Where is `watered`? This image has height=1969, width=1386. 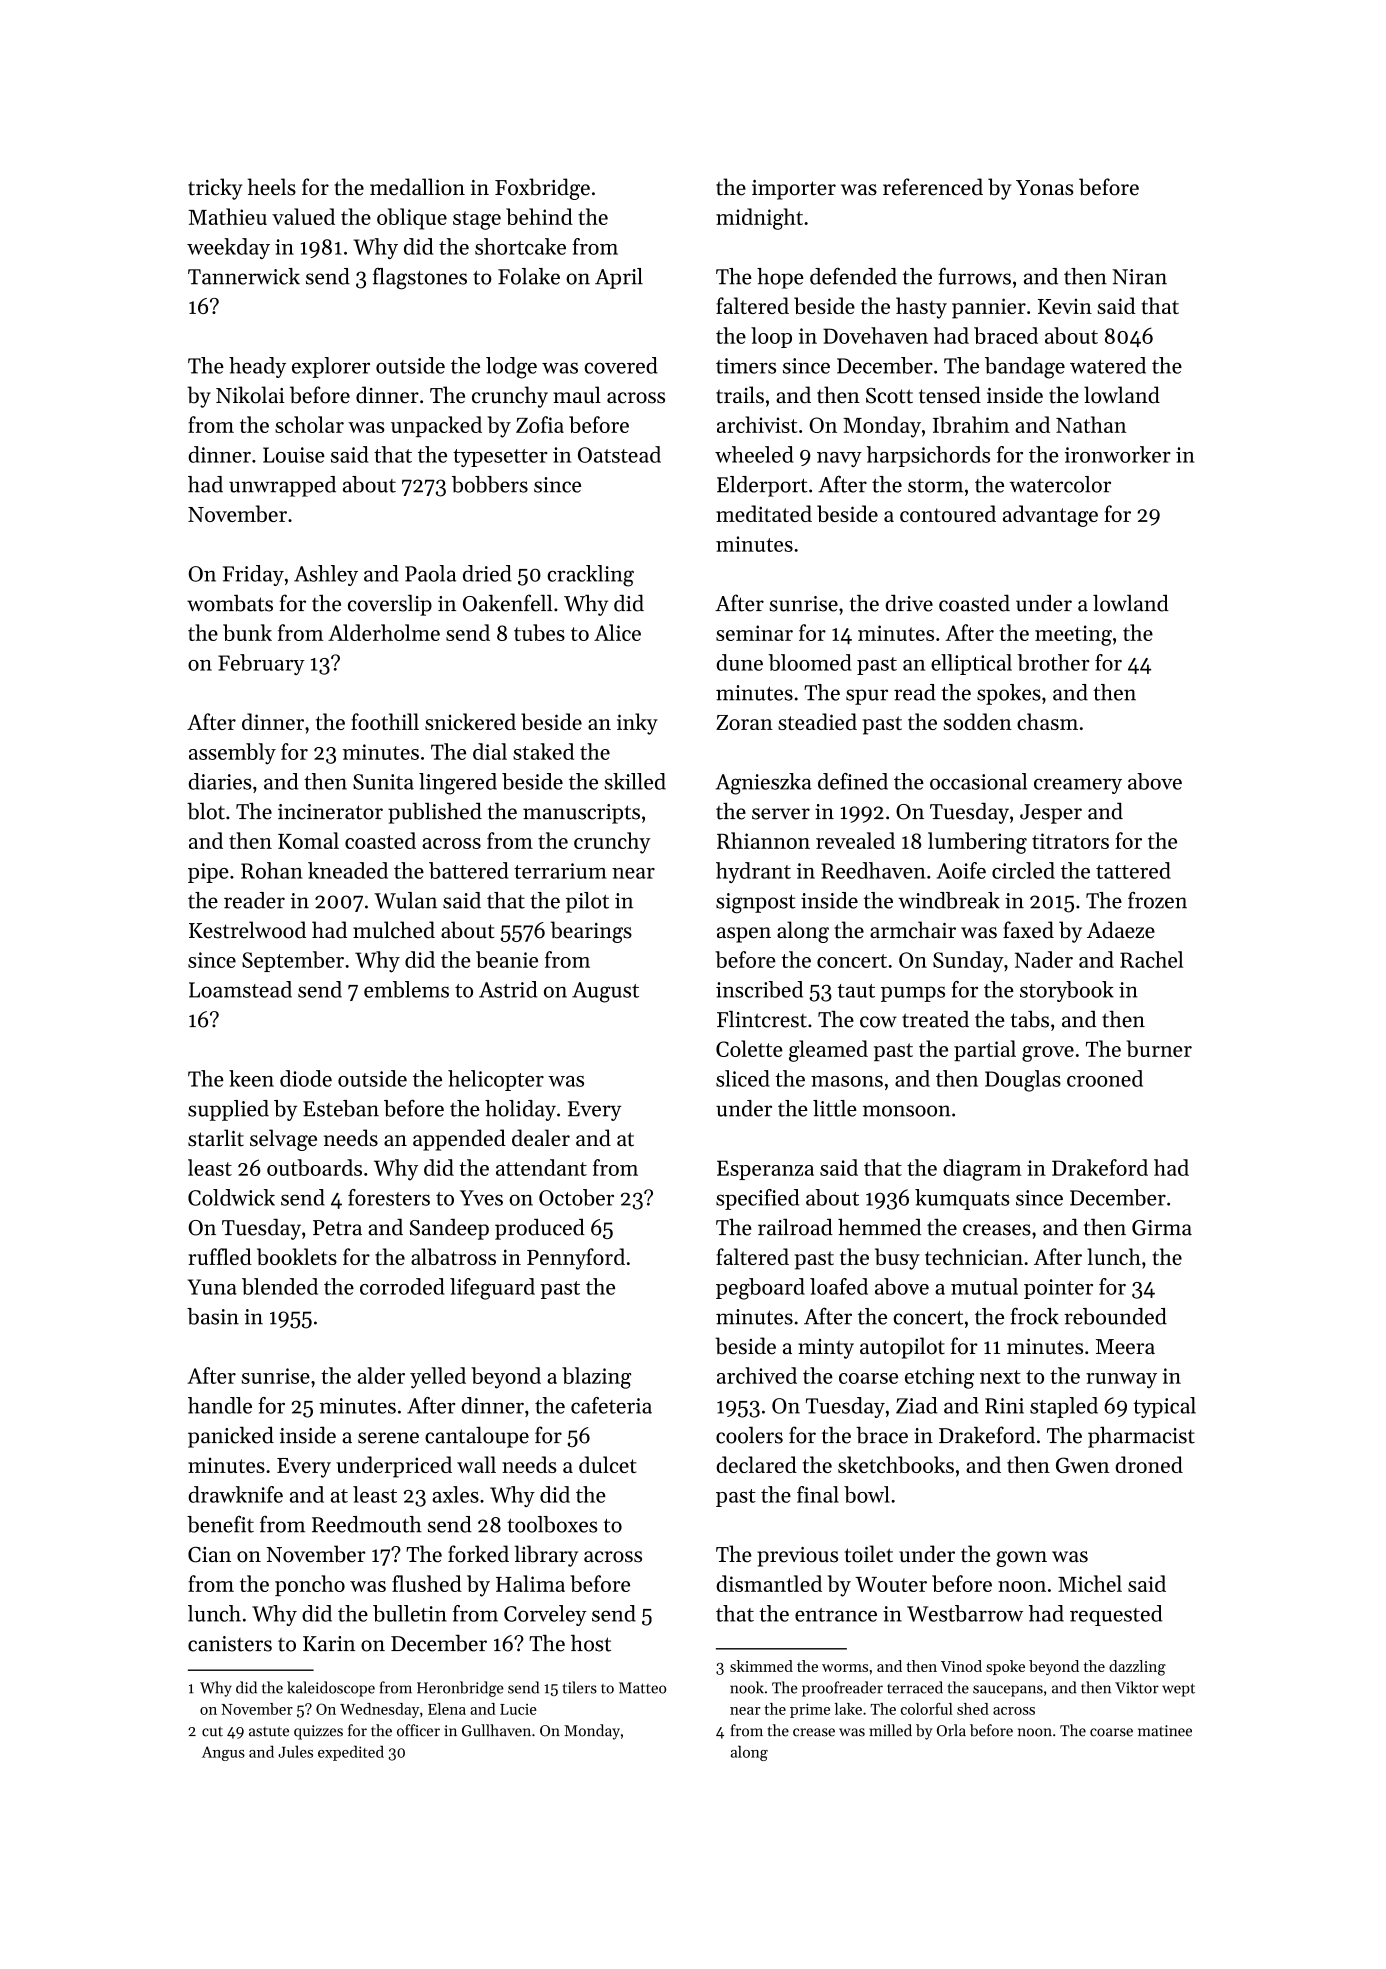
watered is located at coordinates (1108, 365).
